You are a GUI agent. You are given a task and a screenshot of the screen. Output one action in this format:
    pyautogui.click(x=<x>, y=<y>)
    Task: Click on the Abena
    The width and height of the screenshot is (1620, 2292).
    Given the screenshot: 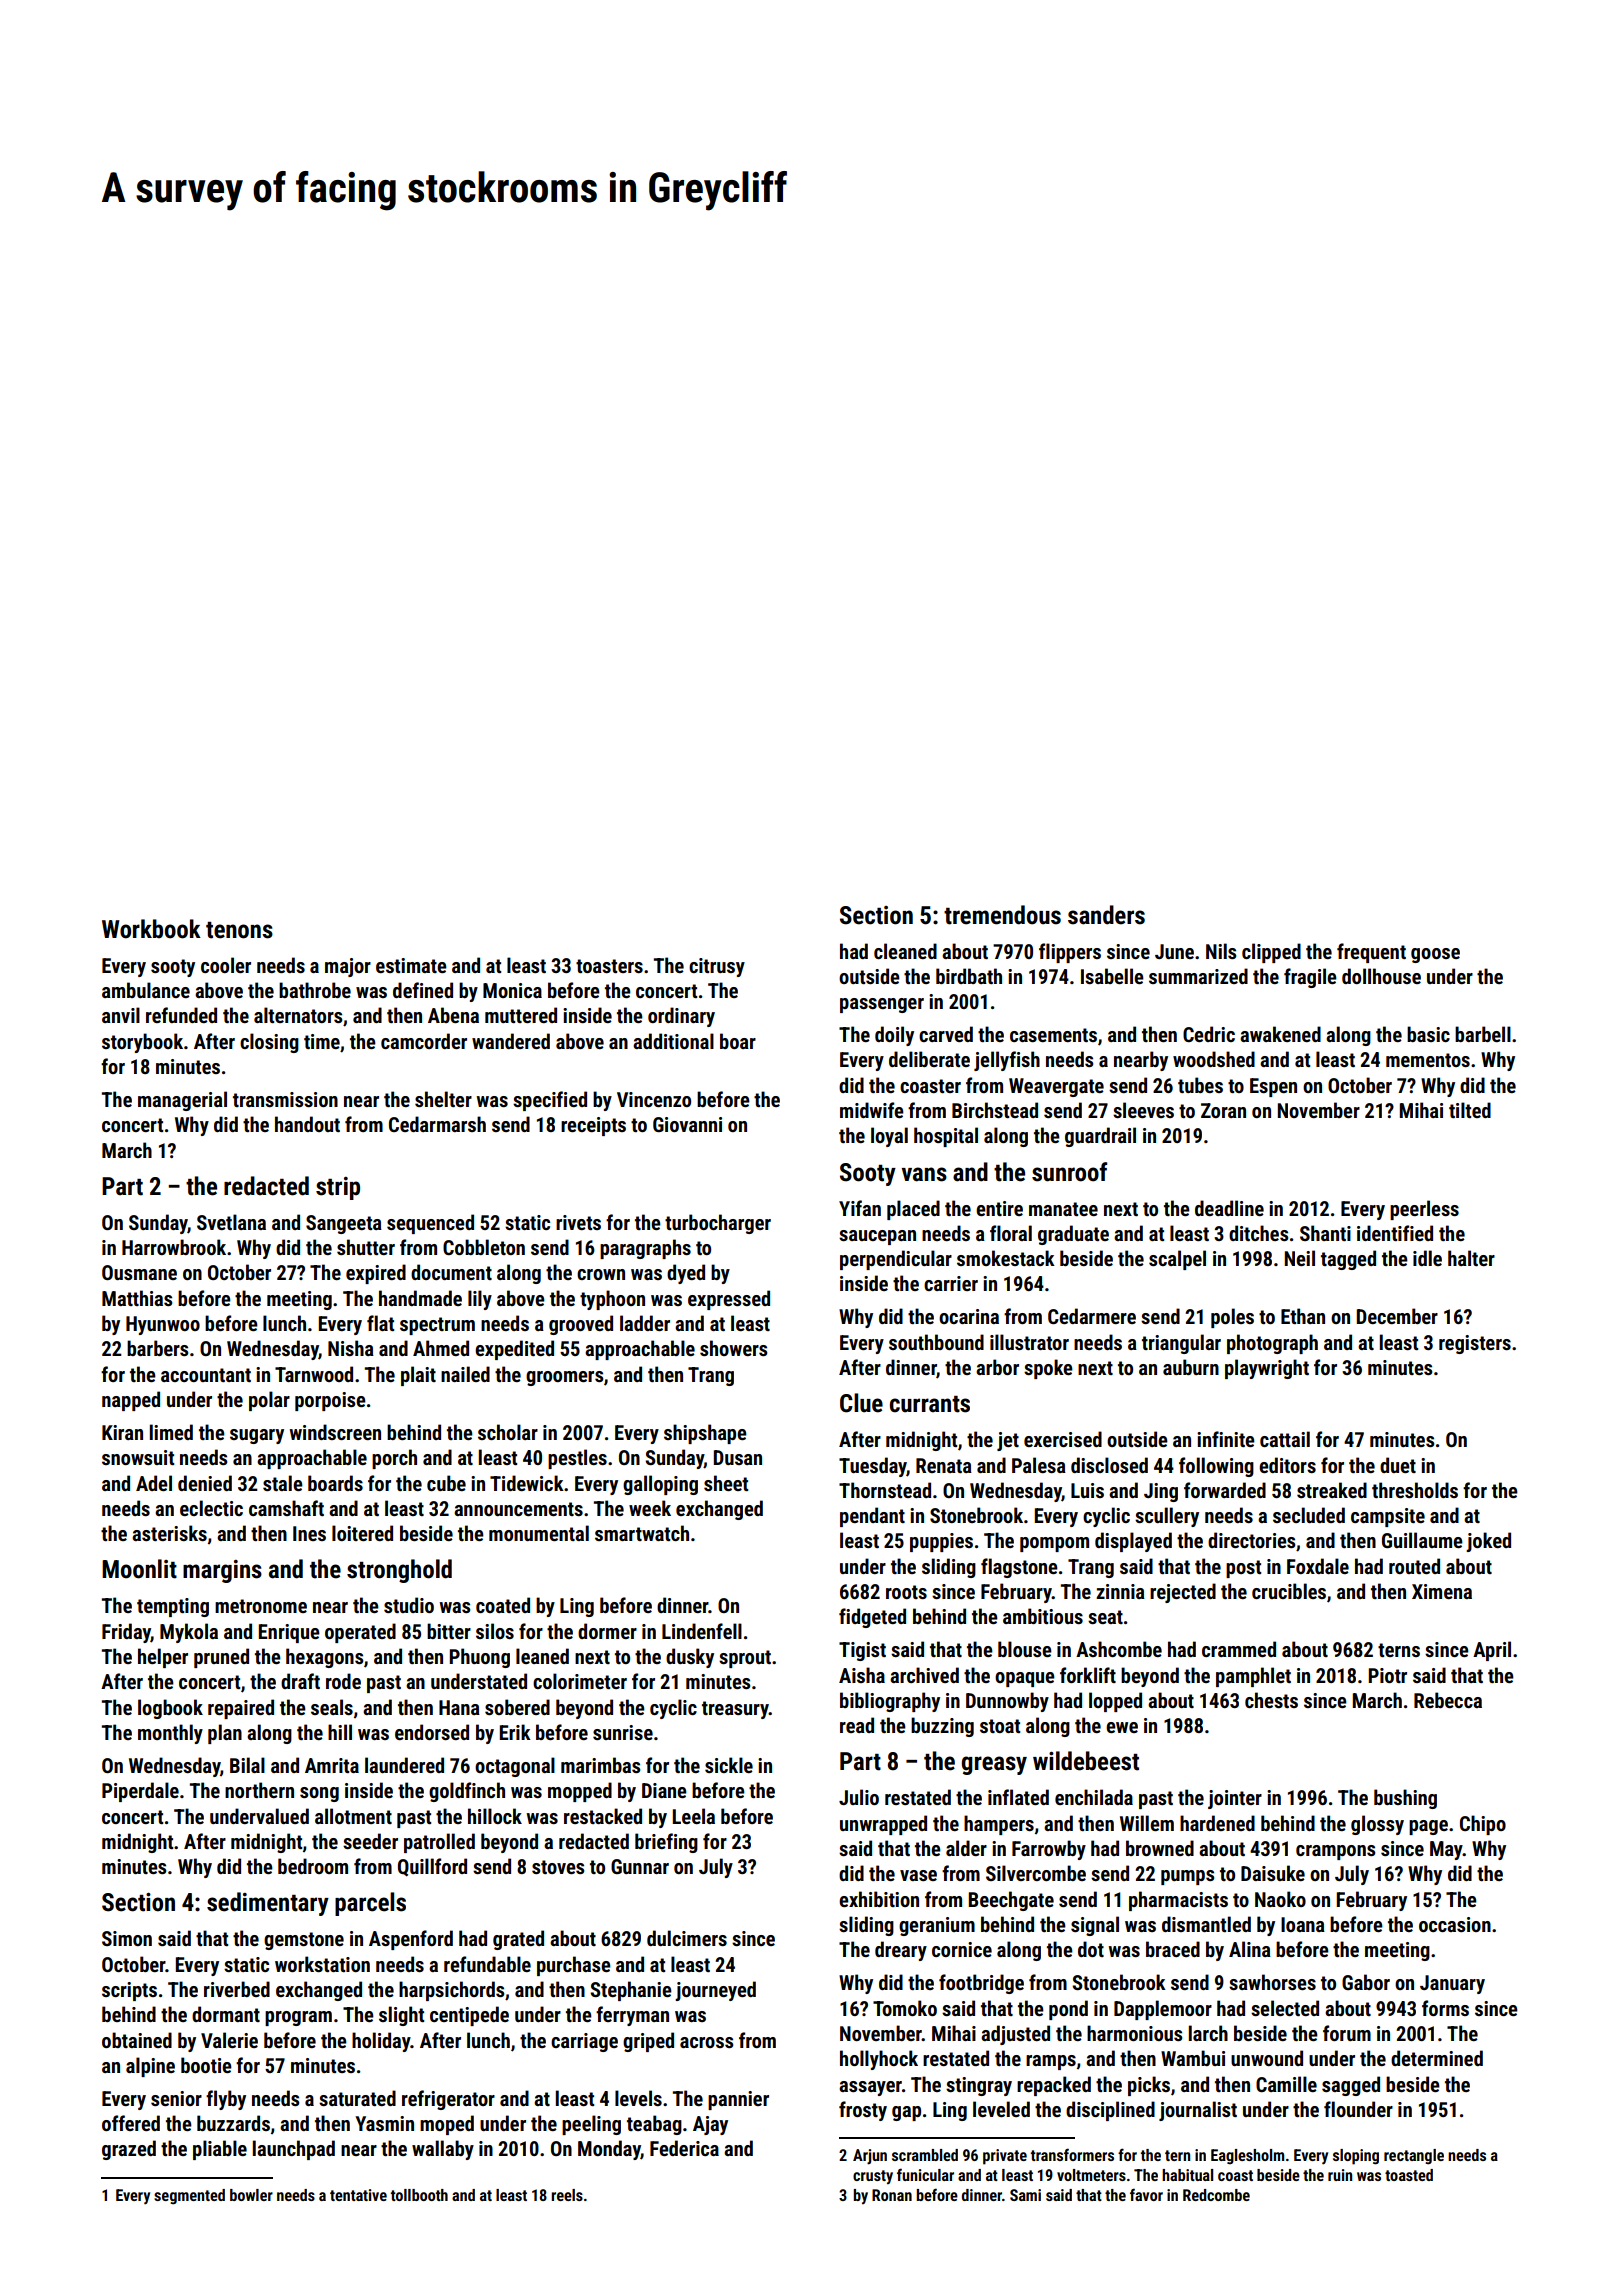 What is the action you would take?
    pyautogui.click(x=453, y=1015)
